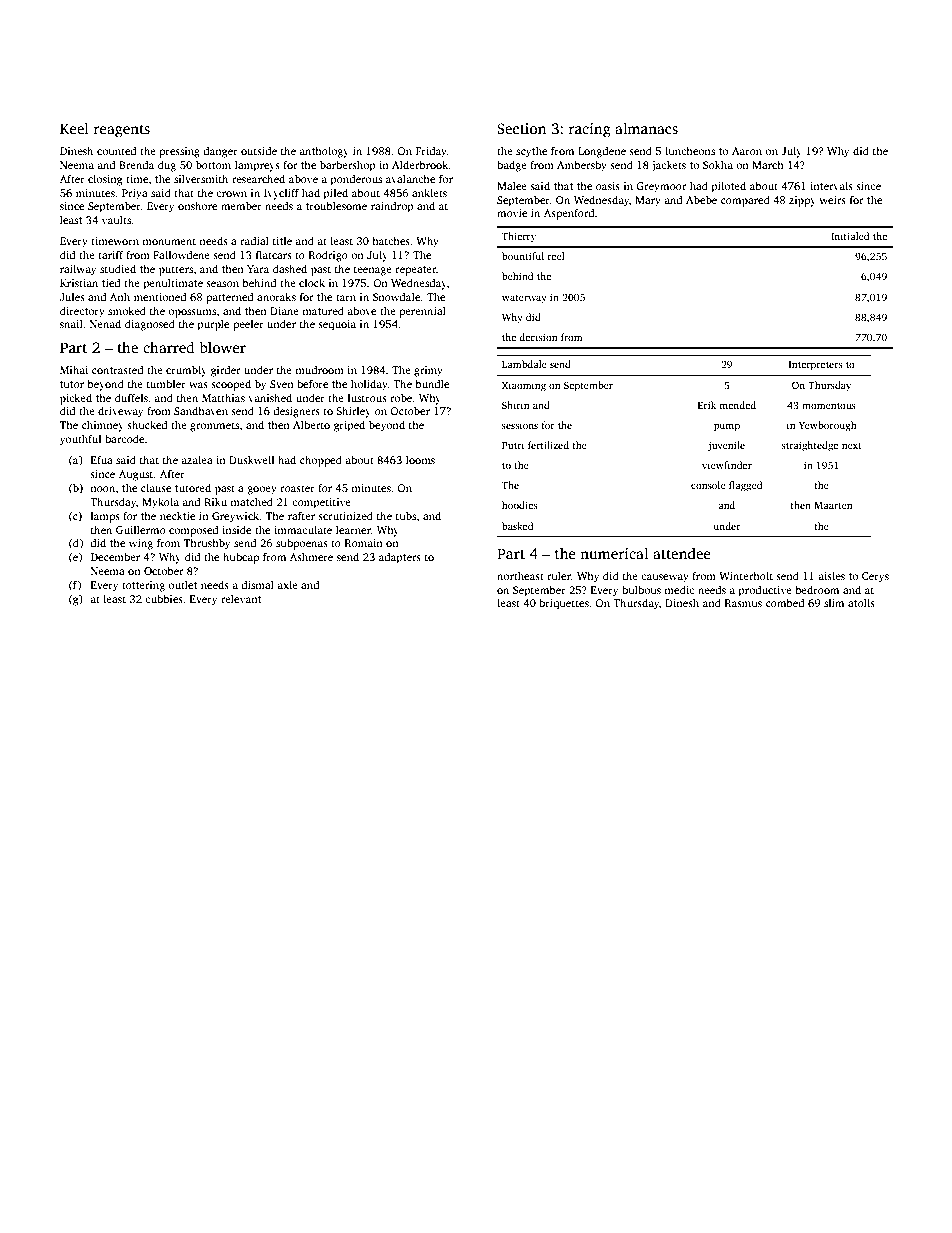 Image resolution: width=952 pixels, height=1233 pixels. What do you see at coordinates (115, 556) in the image?
I see `December` at bounding box center [115, 556].
